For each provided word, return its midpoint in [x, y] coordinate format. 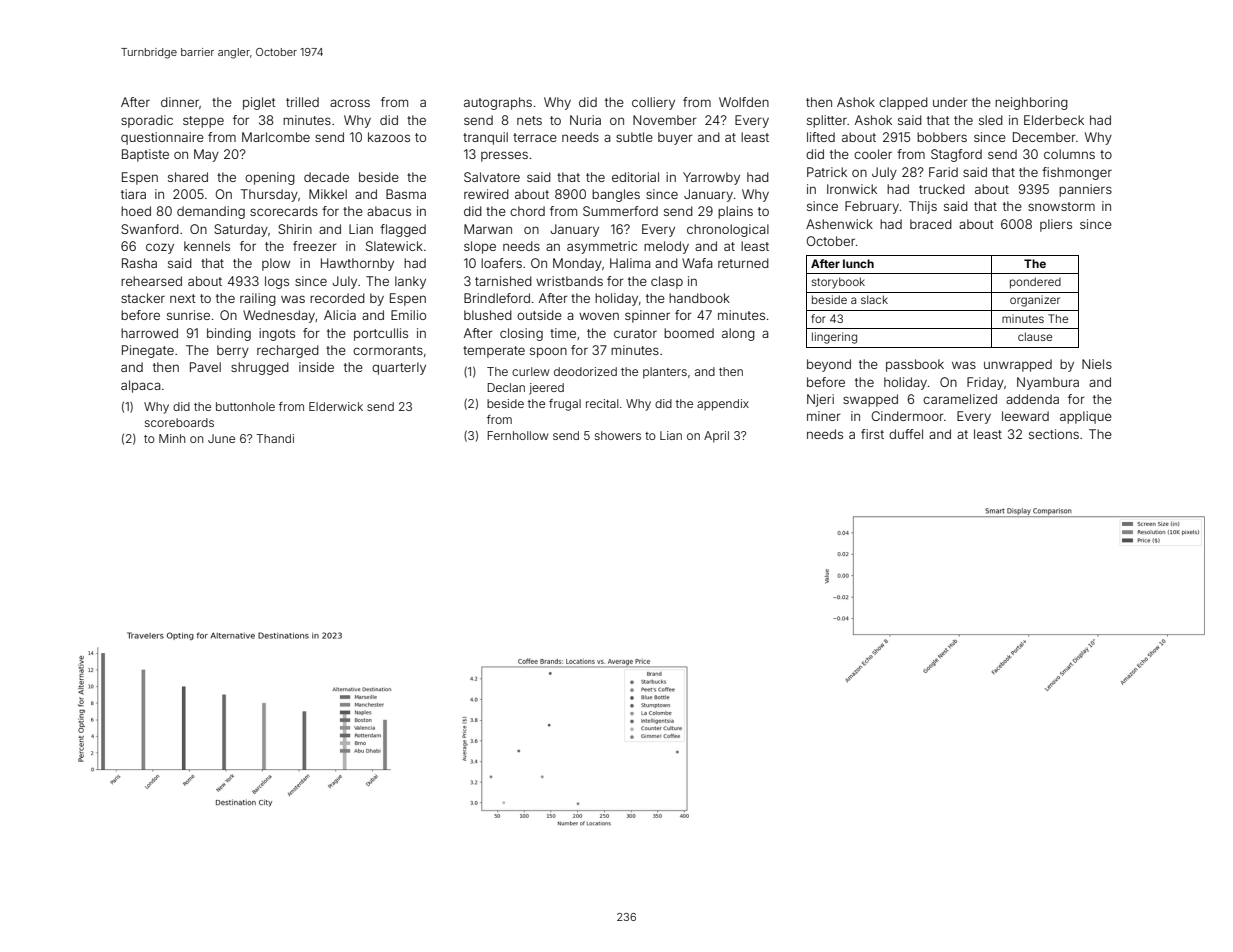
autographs [498, 103]
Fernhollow [518, 435]
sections [1054, 434]
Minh [172, 438]
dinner [180, 102]
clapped [903, 103]
